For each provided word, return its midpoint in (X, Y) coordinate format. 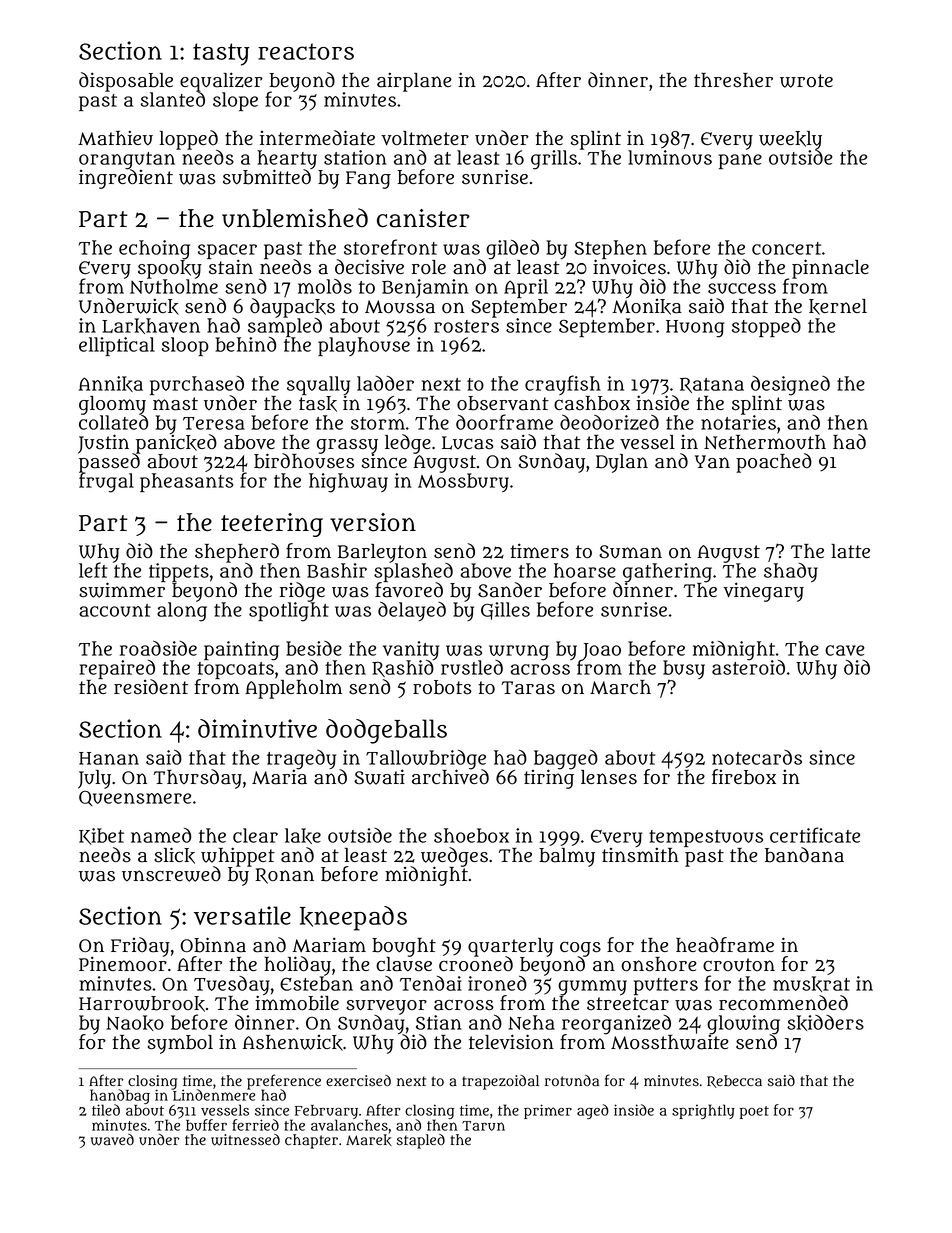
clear (255, 835)
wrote (806, 81)
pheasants (187, 482)
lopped (188, 140)
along (182, 612)
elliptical (117, 346)
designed (790, 386)
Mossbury (463, 483)
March (620, 687)
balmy (567, 857)
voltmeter (425, 138)
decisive (369, 267)
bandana (804, 855)
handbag (120, 1097)
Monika (647, 307)
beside (314, 648)
